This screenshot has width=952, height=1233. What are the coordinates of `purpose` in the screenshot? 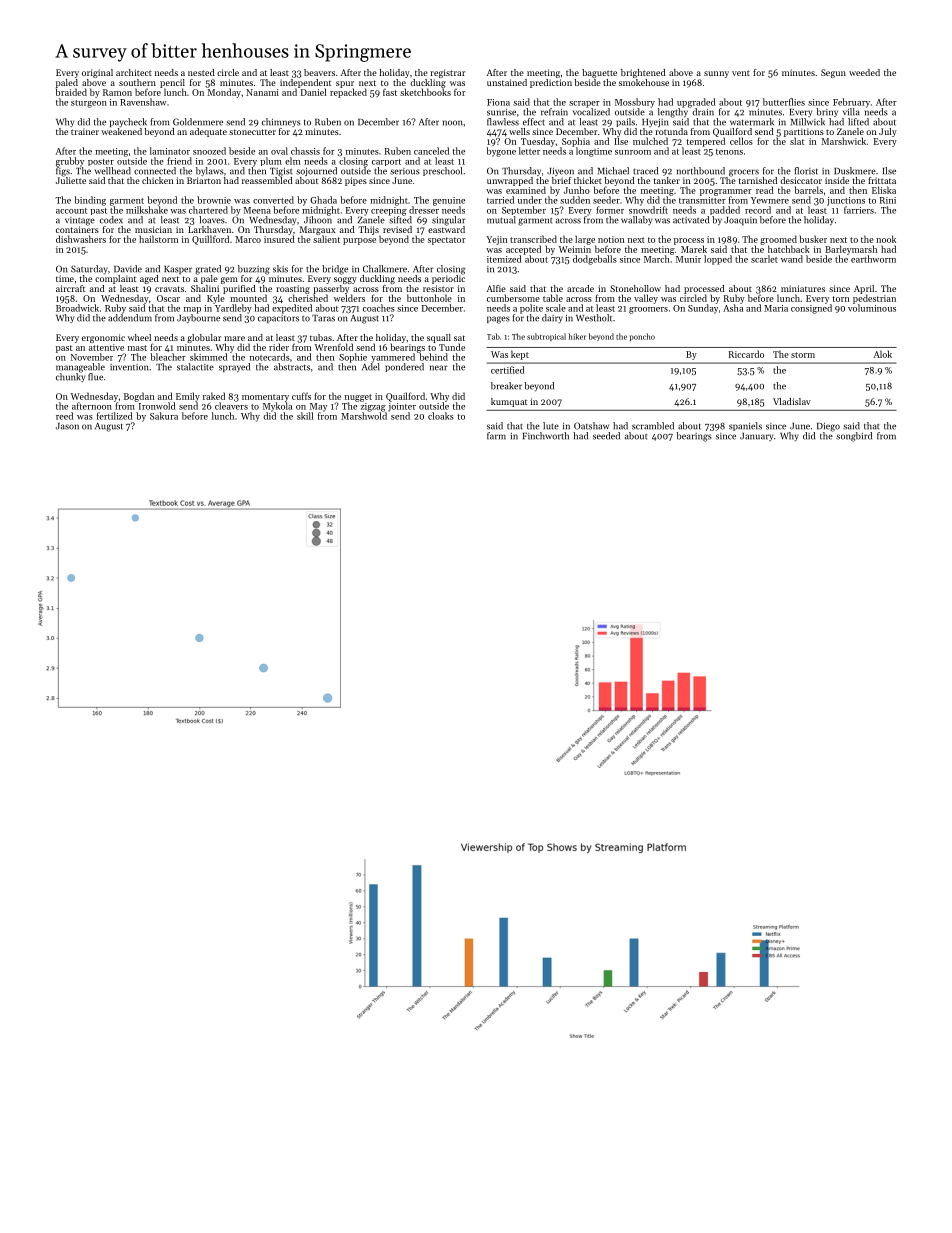 It's located at (359, 241).
